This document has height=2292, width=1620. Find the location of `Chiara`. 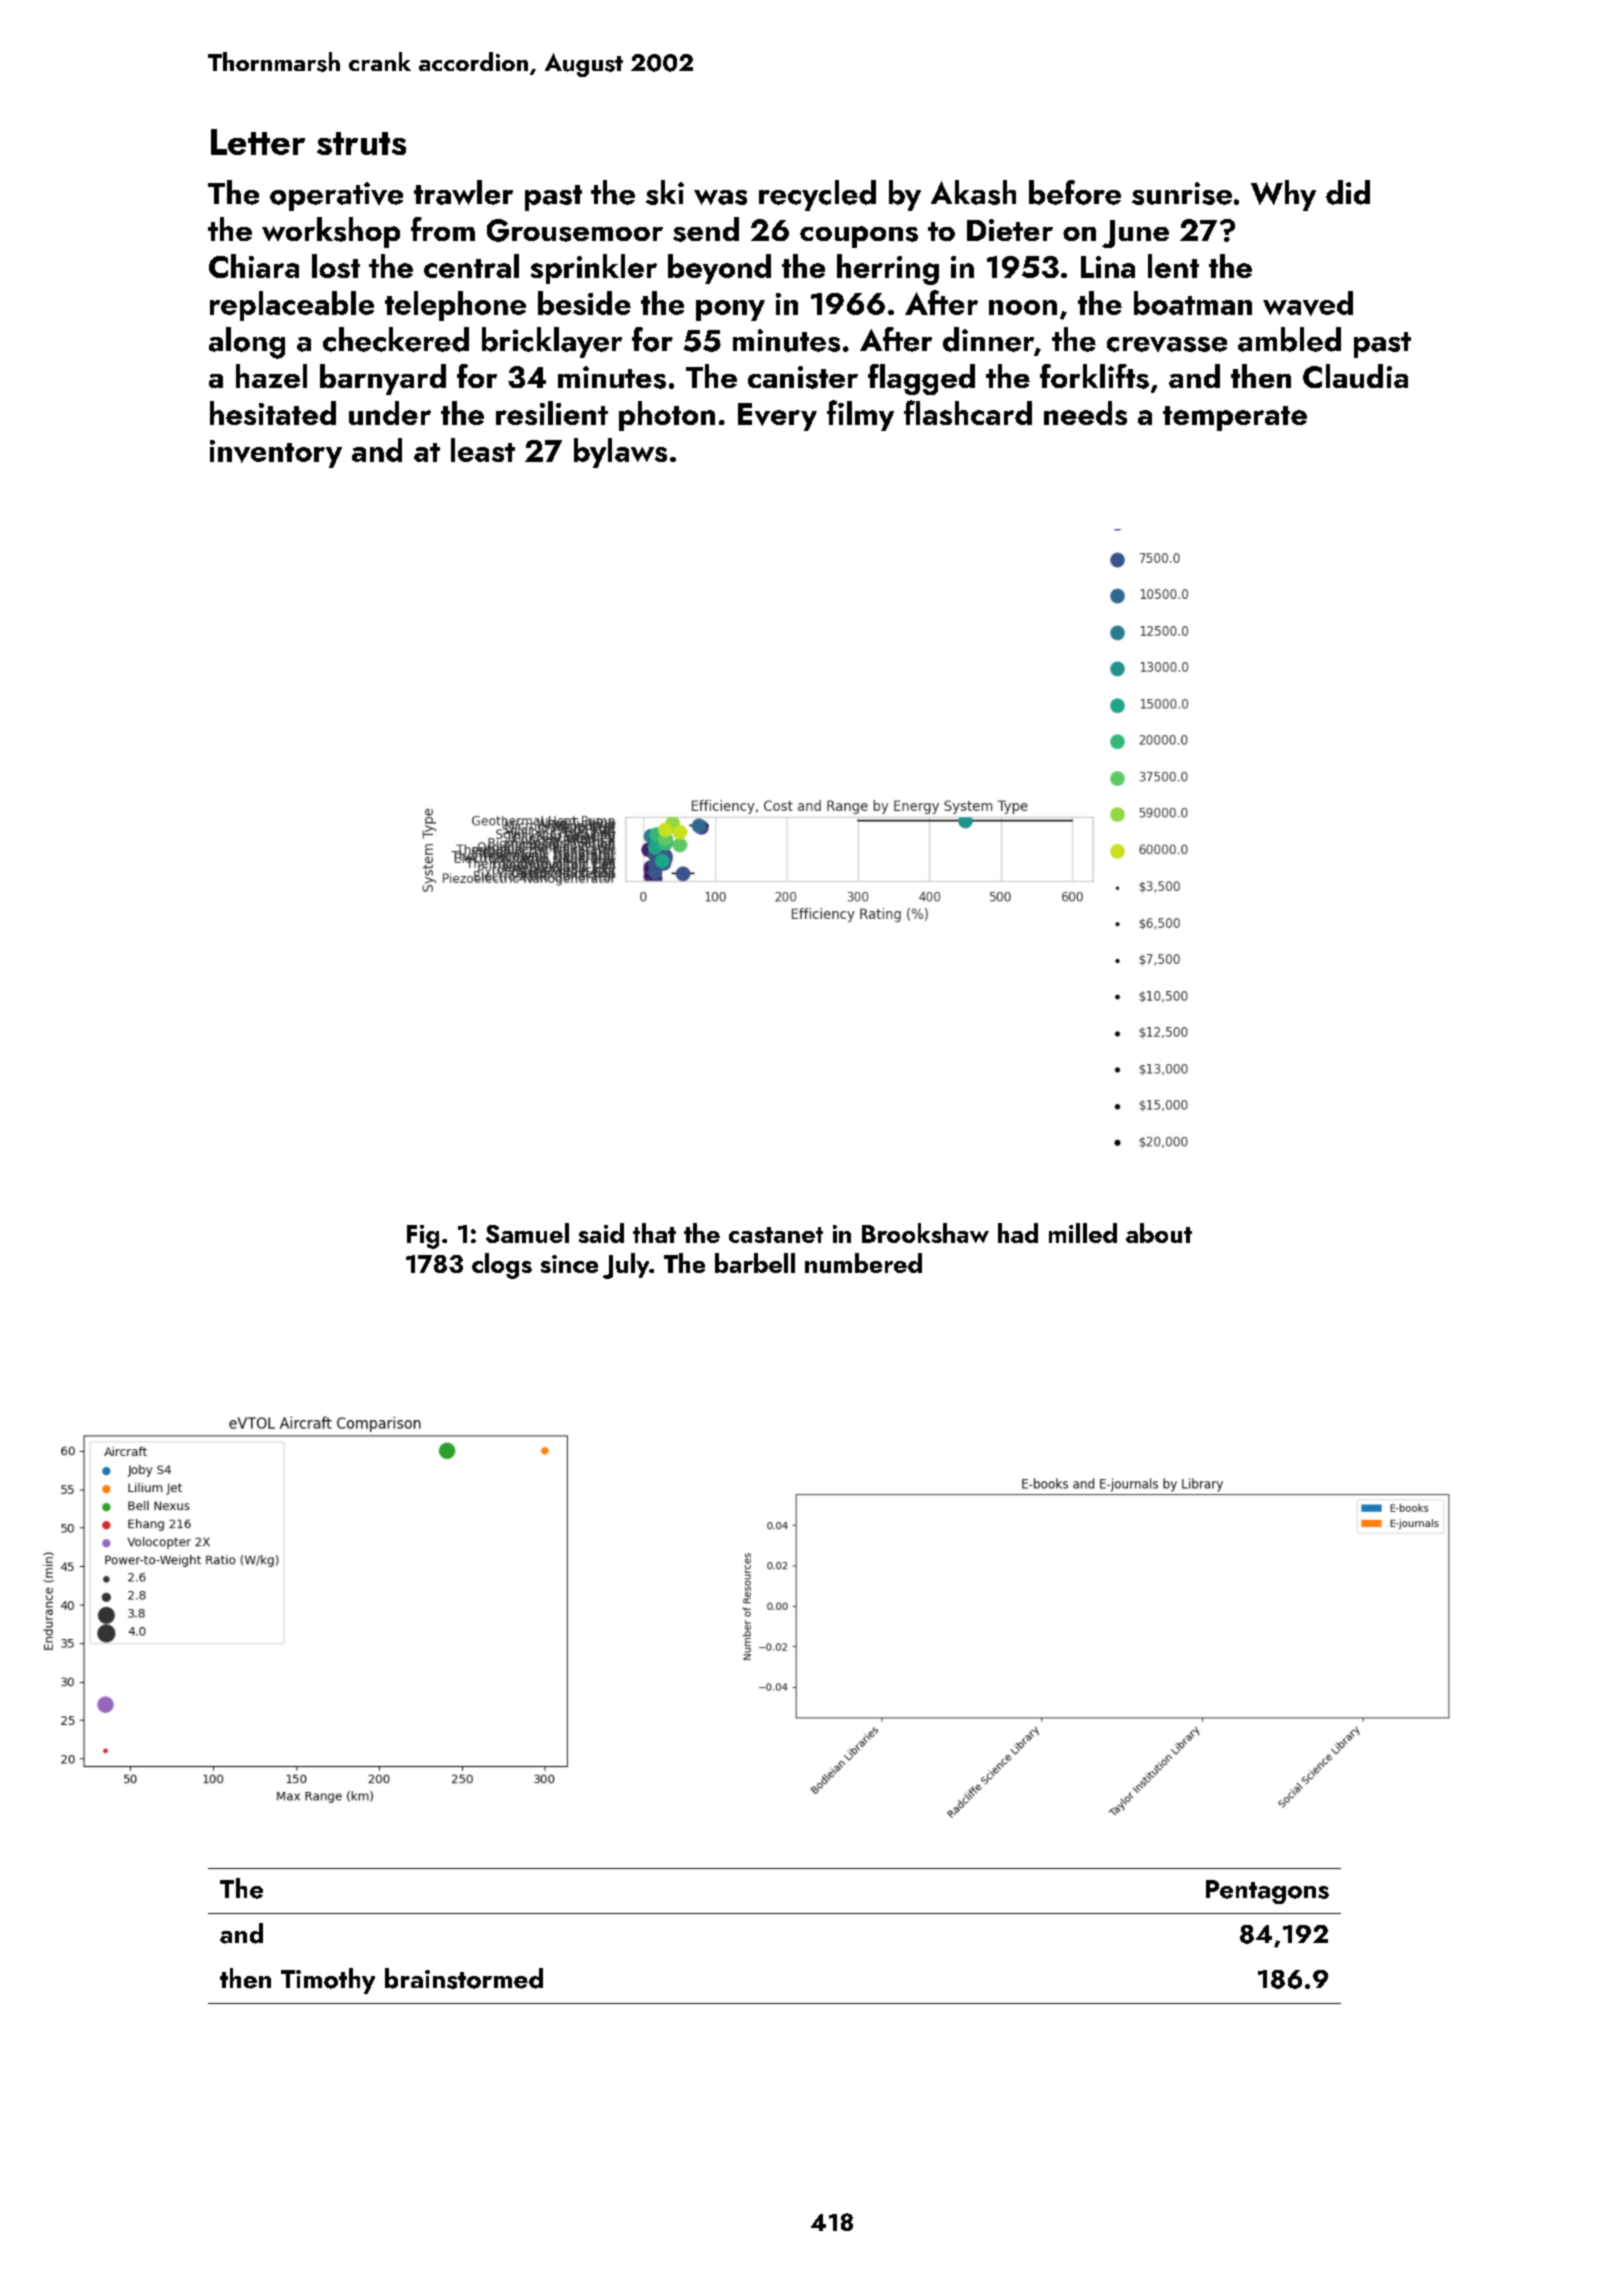

Chiara is located at coordinates (254, 266).
